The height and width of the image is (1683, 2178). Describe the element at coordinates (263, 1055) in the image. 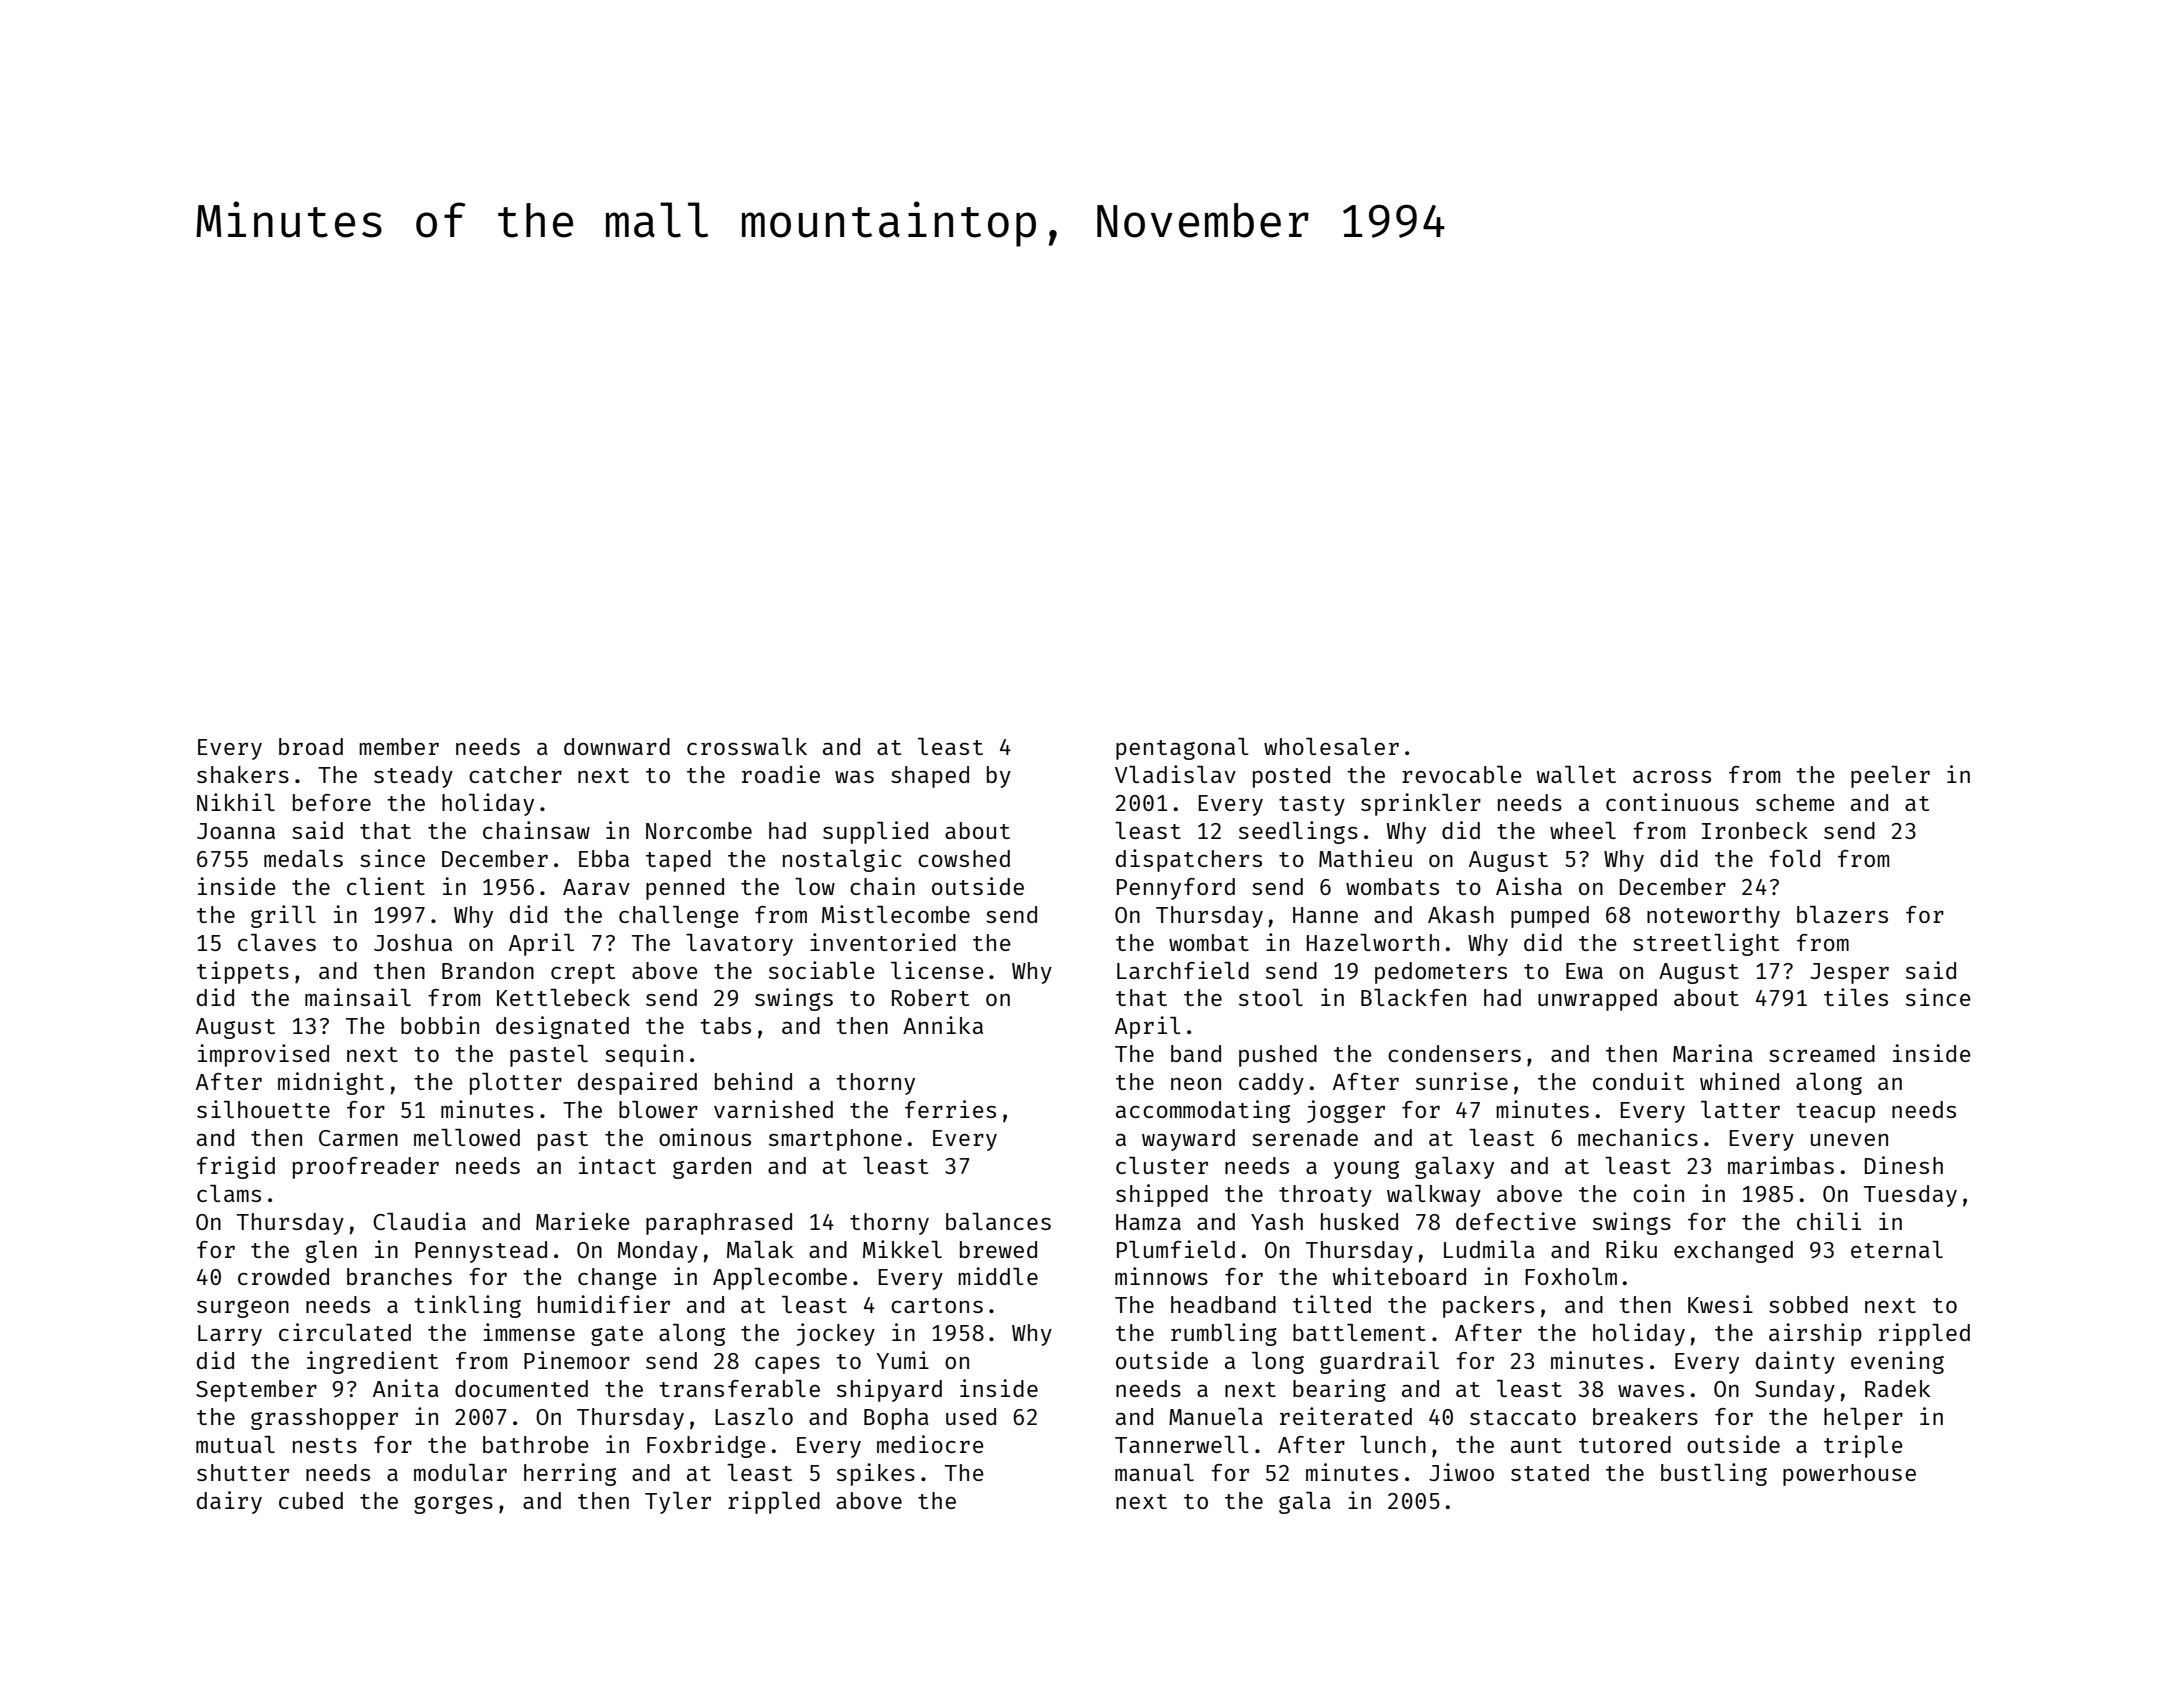

I see `improvised` at that location.
